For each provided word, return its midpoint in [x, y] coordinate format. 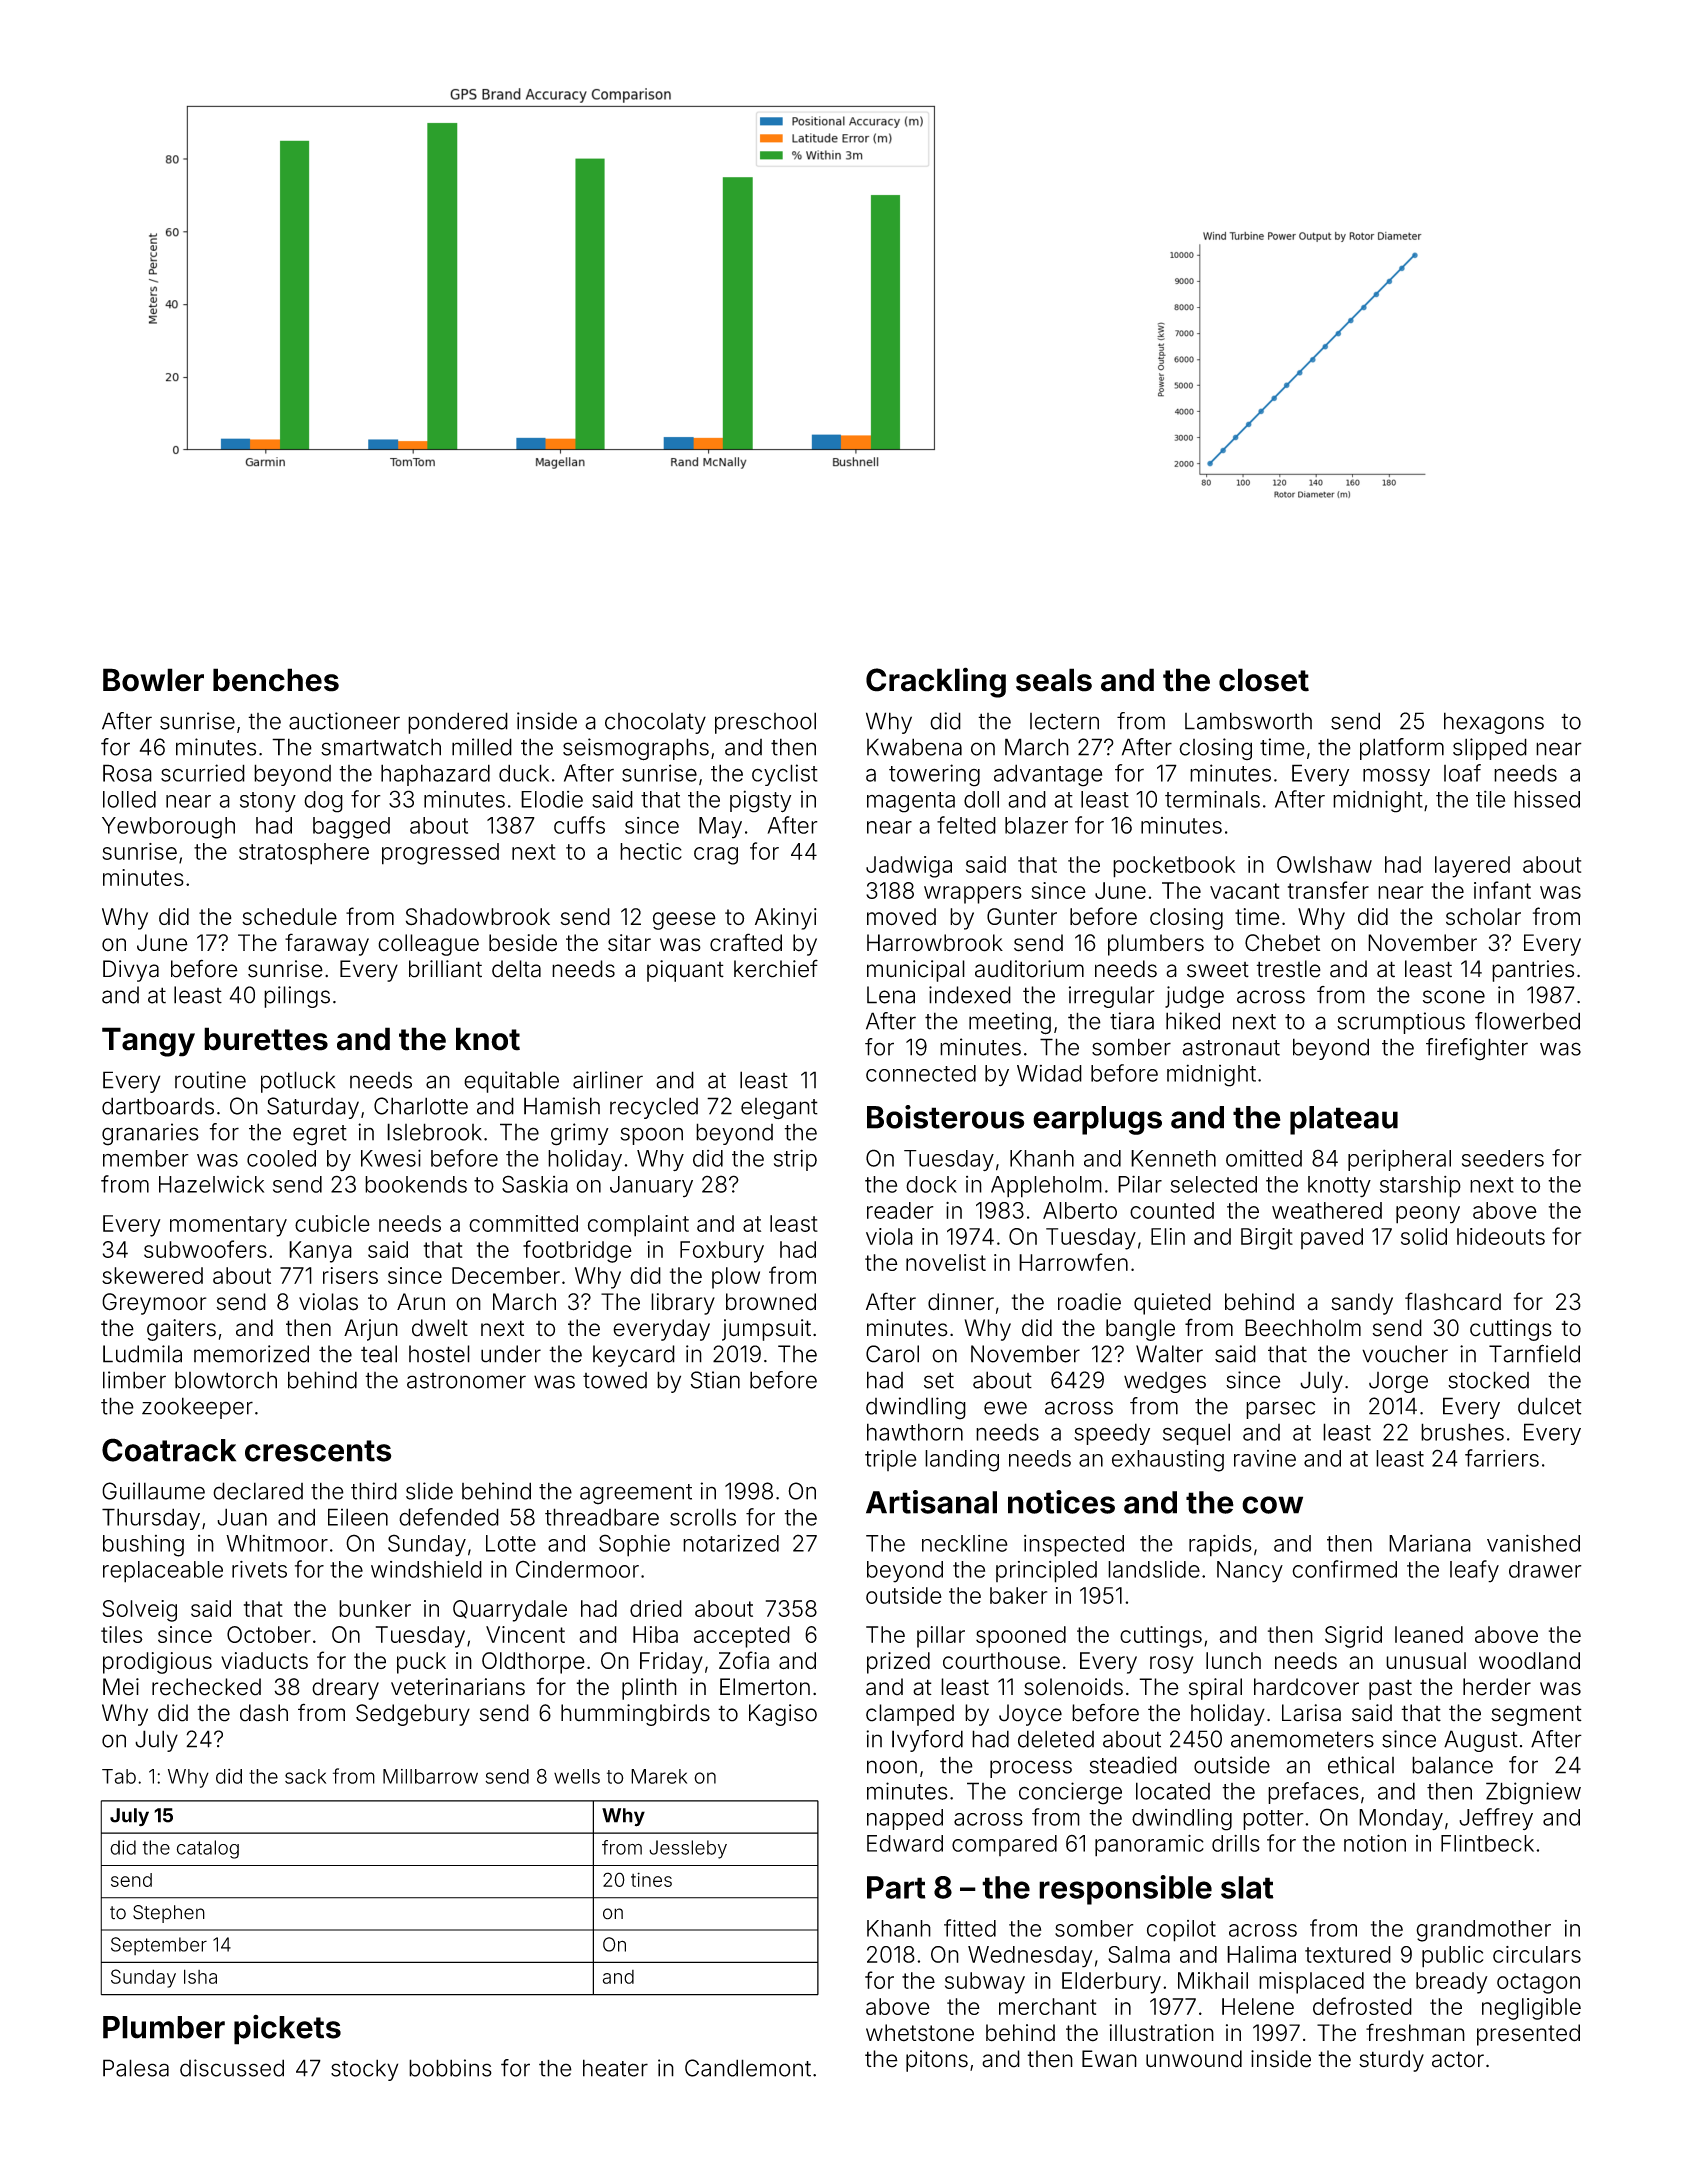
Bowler [153, 680]
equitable [511, 1082]
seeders [1503, 1158]
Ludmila [142, 1354]
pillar [941, 1637]
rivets [259, 1569]
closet [1264, 680]
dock [931, 1184]
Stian [715, 1380]
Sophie [634, 1545]
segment [1536, 1715]
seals [1054, 680]
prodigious [157, 1663]
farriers [1502, 1458]
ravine [1265, 1458]
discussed [232, 2068]
